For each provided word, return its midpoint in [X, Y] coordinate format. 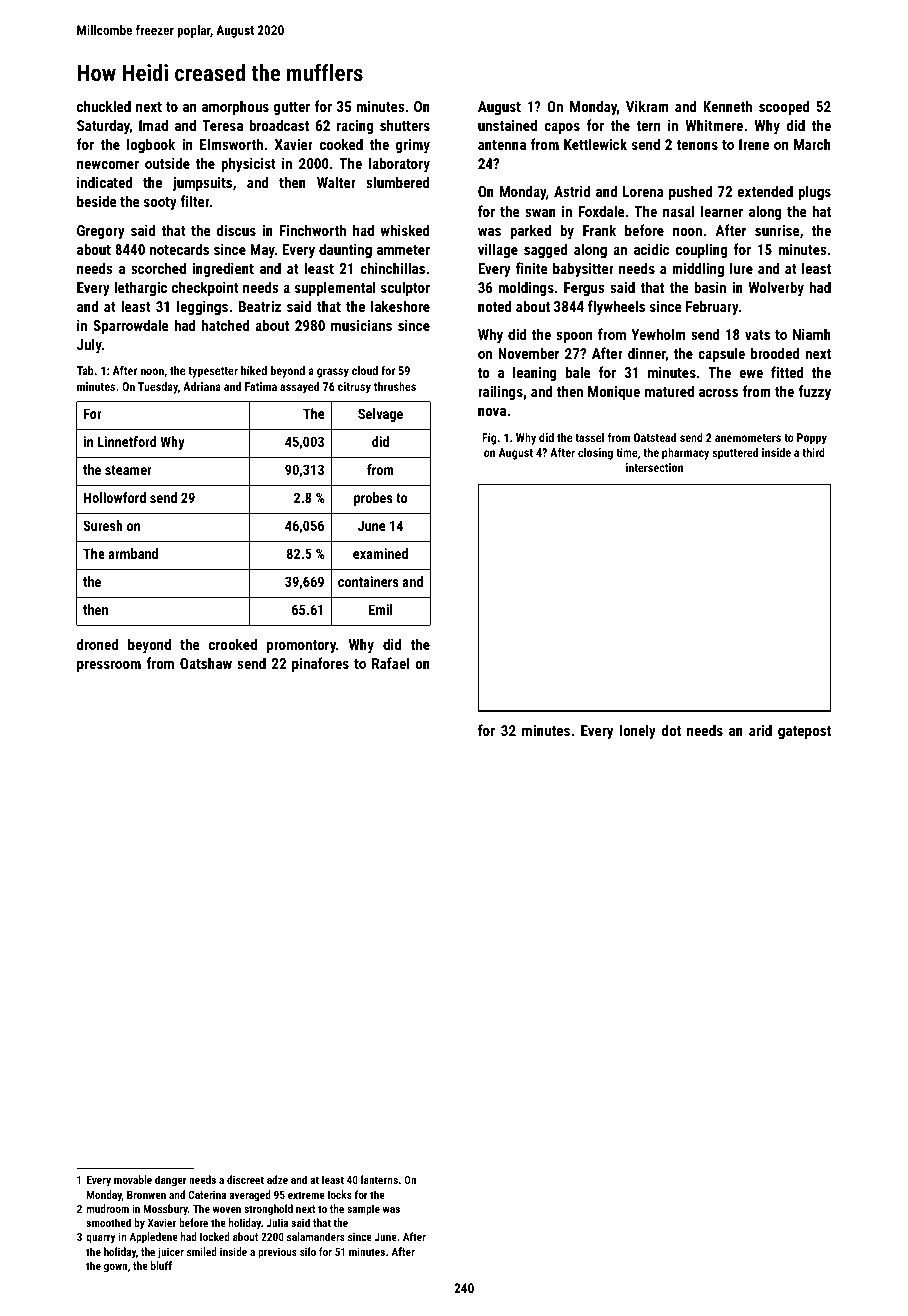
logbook [151, 145]
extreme [306, 1195]
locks [340, 1194]
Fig [489, 439]
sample [363, 1210]
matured [669, 391]
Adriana [202, 386]
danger [171, 1181]
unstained [507, 125]
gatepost [804, 732]
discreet [245, 1179]
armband [133, 553]
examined [380, 553]
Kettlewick [595, 144]
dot [671, 730]
